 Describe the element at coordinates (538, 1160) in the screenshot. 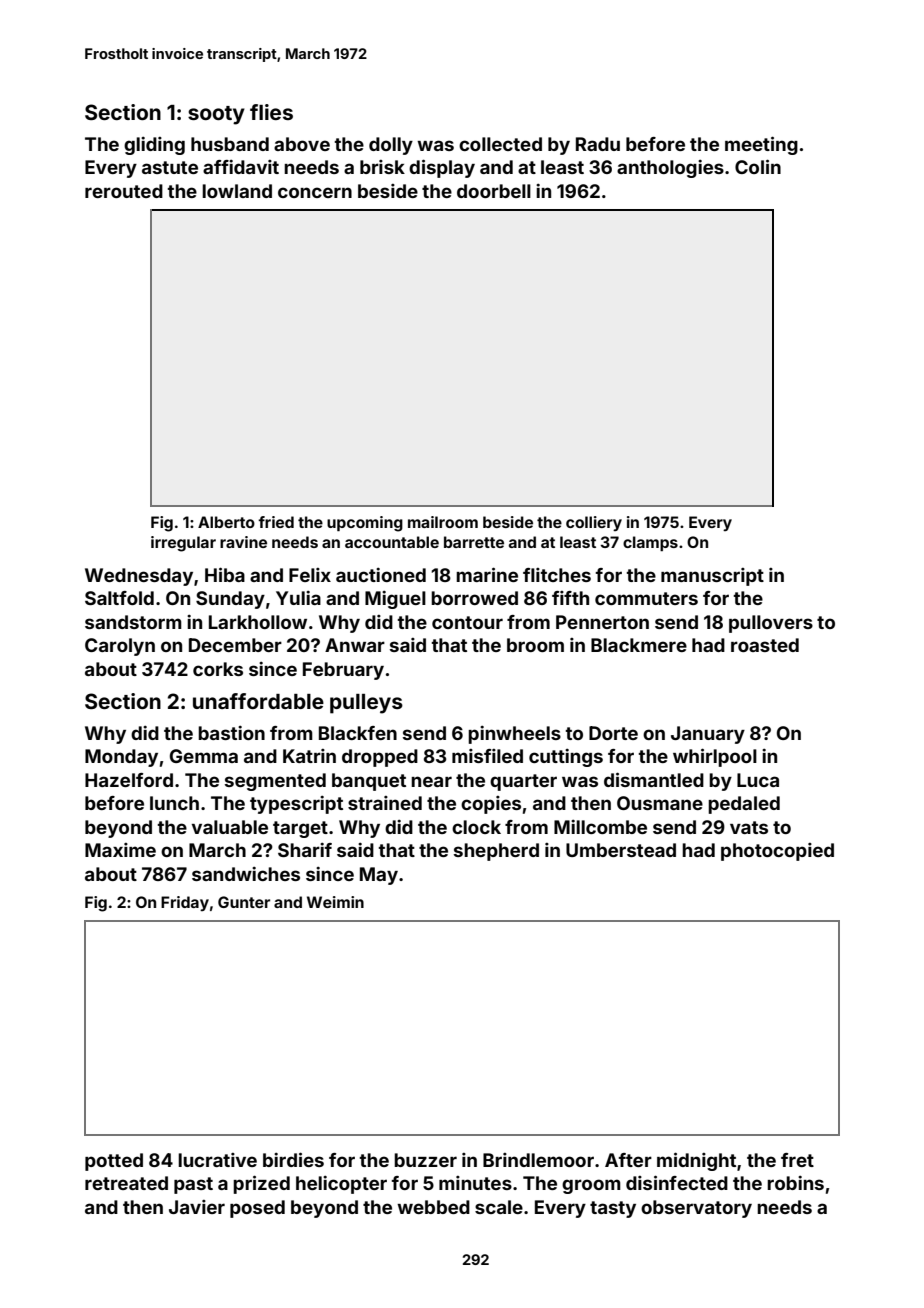

I see `Brindlemoor` at that location.
